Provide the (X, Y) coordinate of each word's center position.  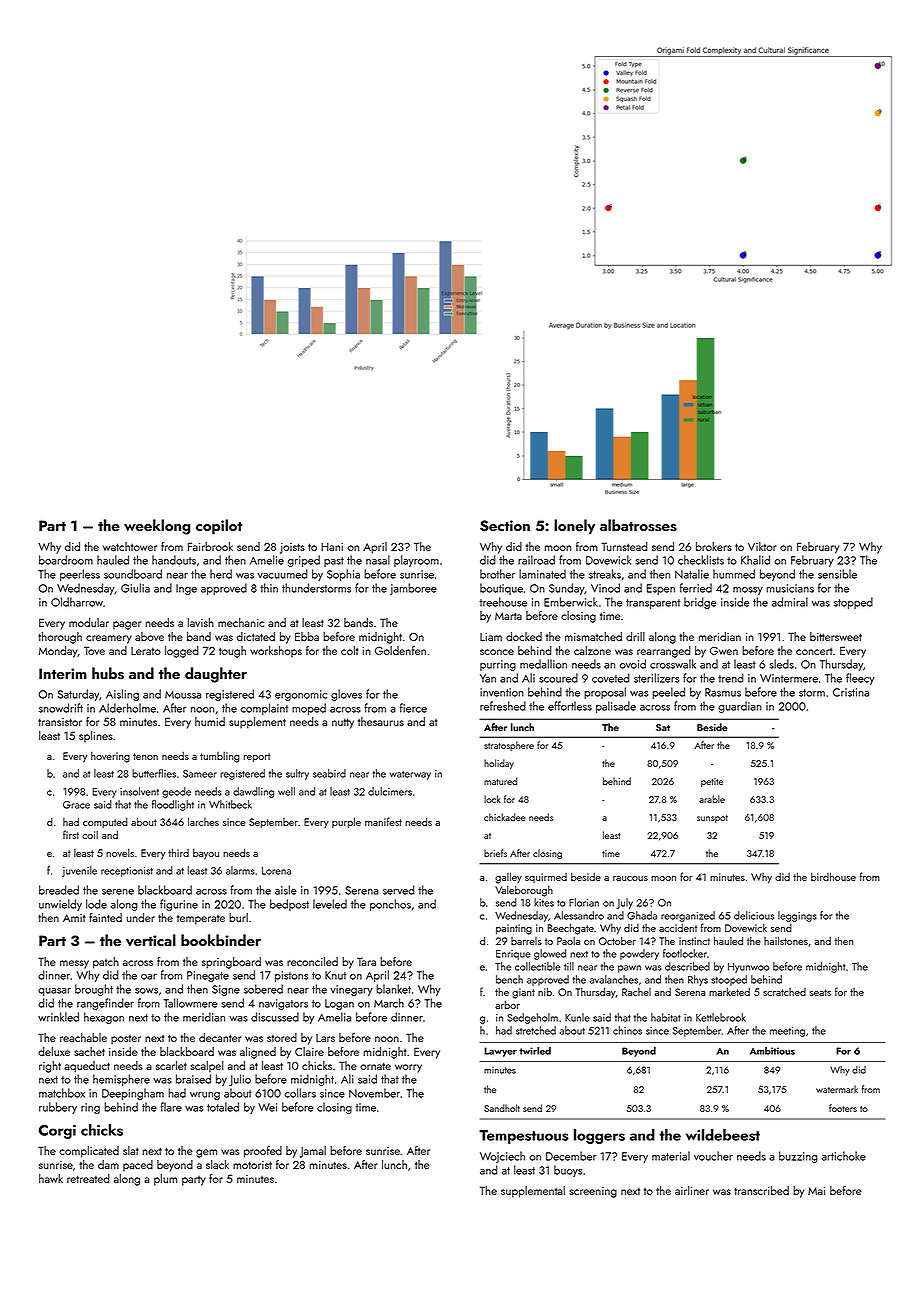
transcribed (761, 1190)
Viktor (762, 546)
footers (843, 1108)
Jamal (313, 1152)
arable (712, 799)
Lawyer (500, 1052)
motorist (252, 1165)
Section (505, 526)
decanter (220, 1037)
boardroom (66, 560)
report (257, 757)
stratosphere (509, 746)
